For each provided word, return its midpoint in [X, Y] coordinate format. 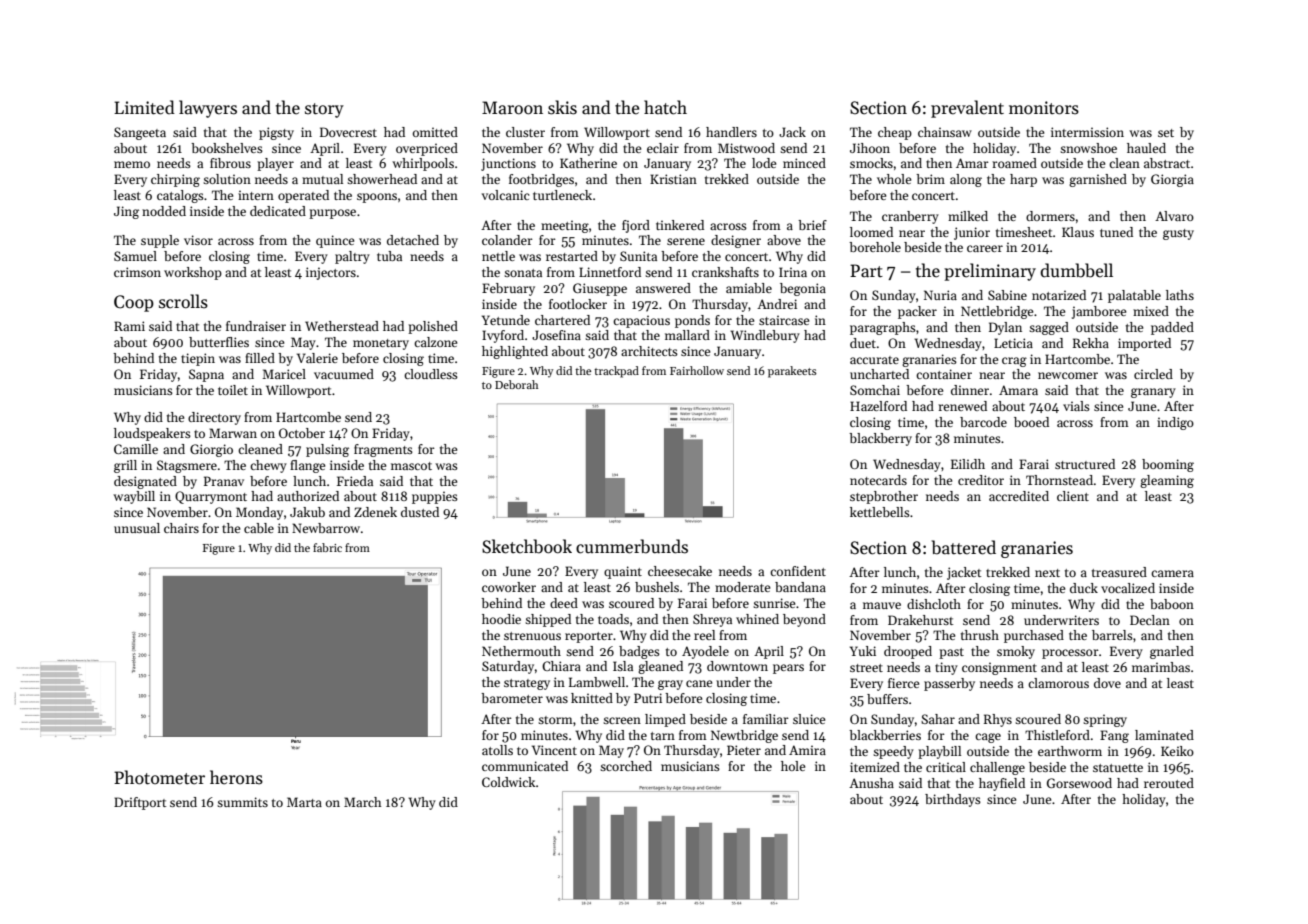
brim [930, 179]
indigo [1175, 423]
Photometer [159, 777]
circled [1153, 374]
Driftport [140, 803]
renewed [962, 406]
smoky [1016, 652]
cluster [525, 132]
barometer [512, 698]
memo [132, 164]
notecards [878, 480]
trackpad [616, 372]
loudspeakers [152, 434]
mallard [687, 335]
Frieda [355, 481]
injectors [331, 273]
